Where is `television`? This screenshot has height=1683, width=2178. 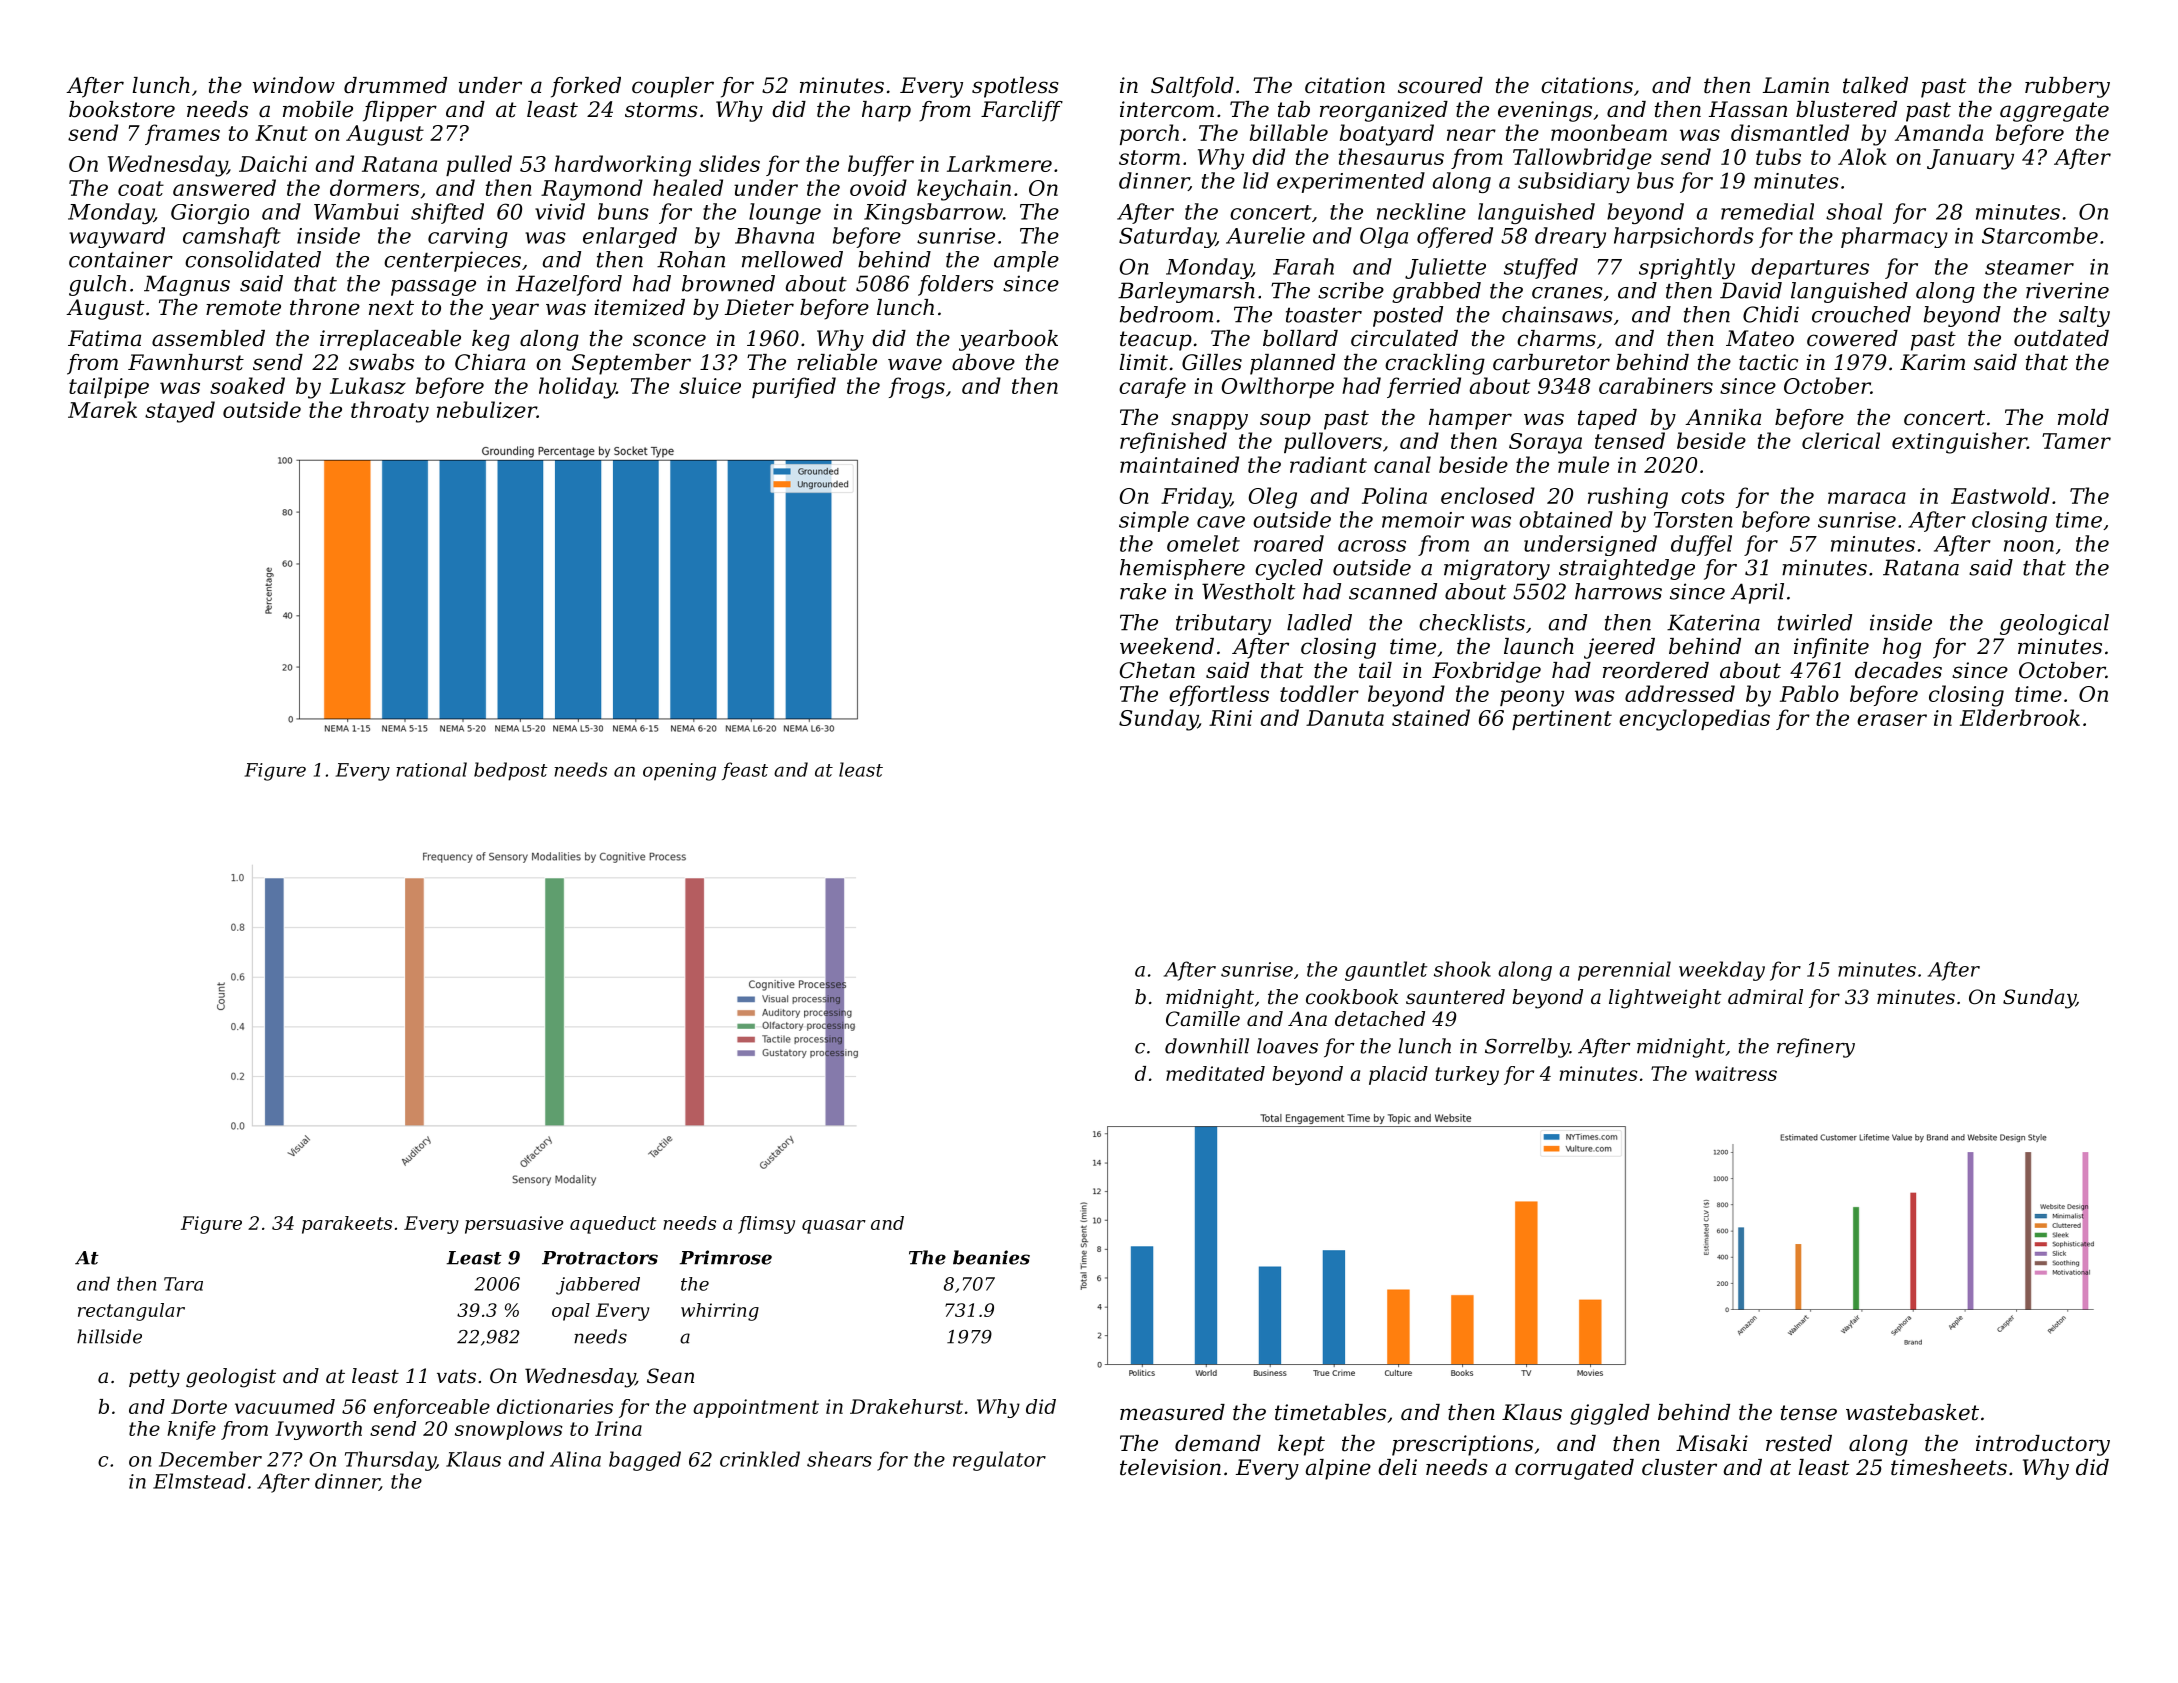 television is located at coordinates (1170, 1467).
